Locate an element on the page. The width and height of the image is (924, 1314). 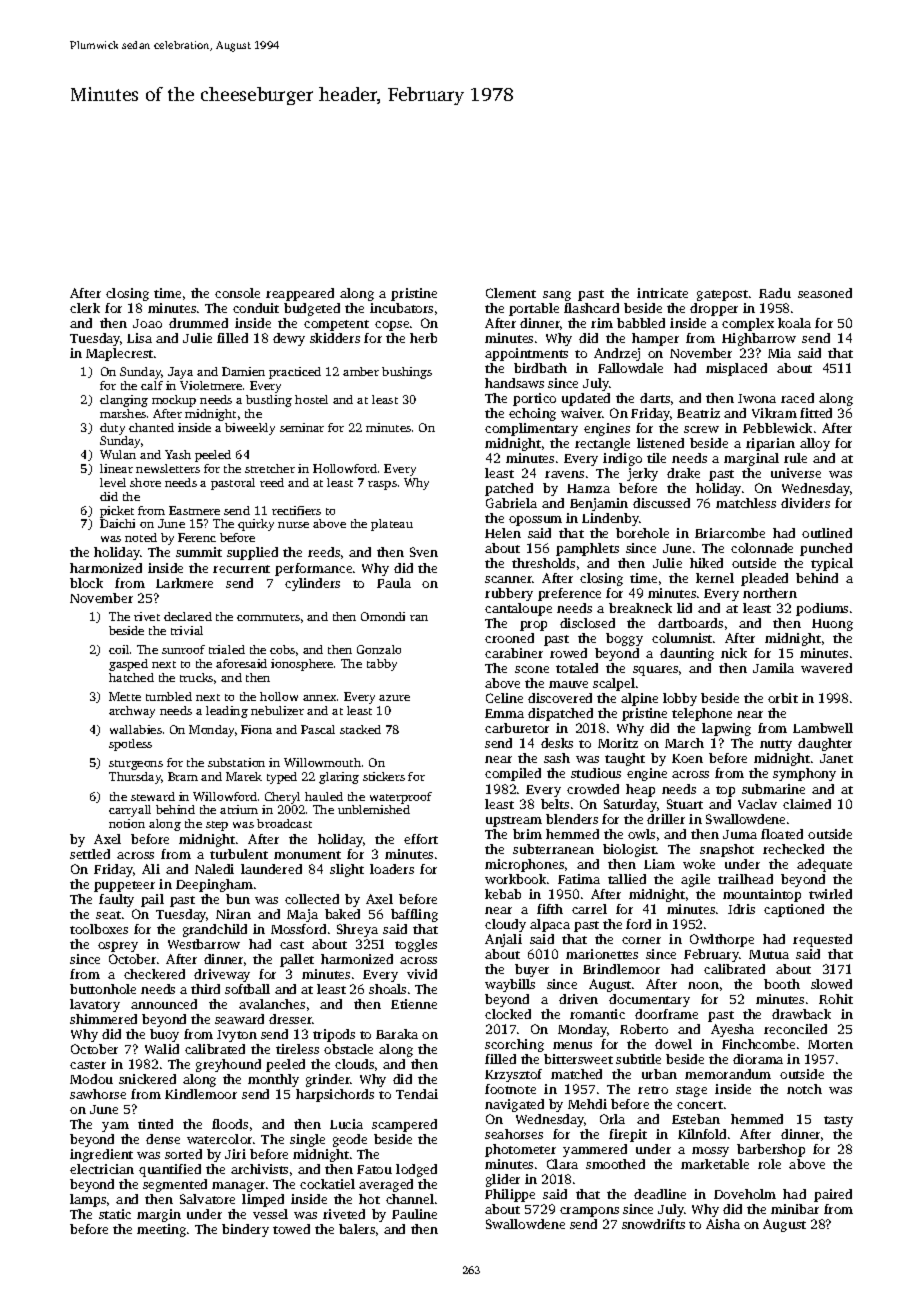
third is located at coordinates (205, 989).
